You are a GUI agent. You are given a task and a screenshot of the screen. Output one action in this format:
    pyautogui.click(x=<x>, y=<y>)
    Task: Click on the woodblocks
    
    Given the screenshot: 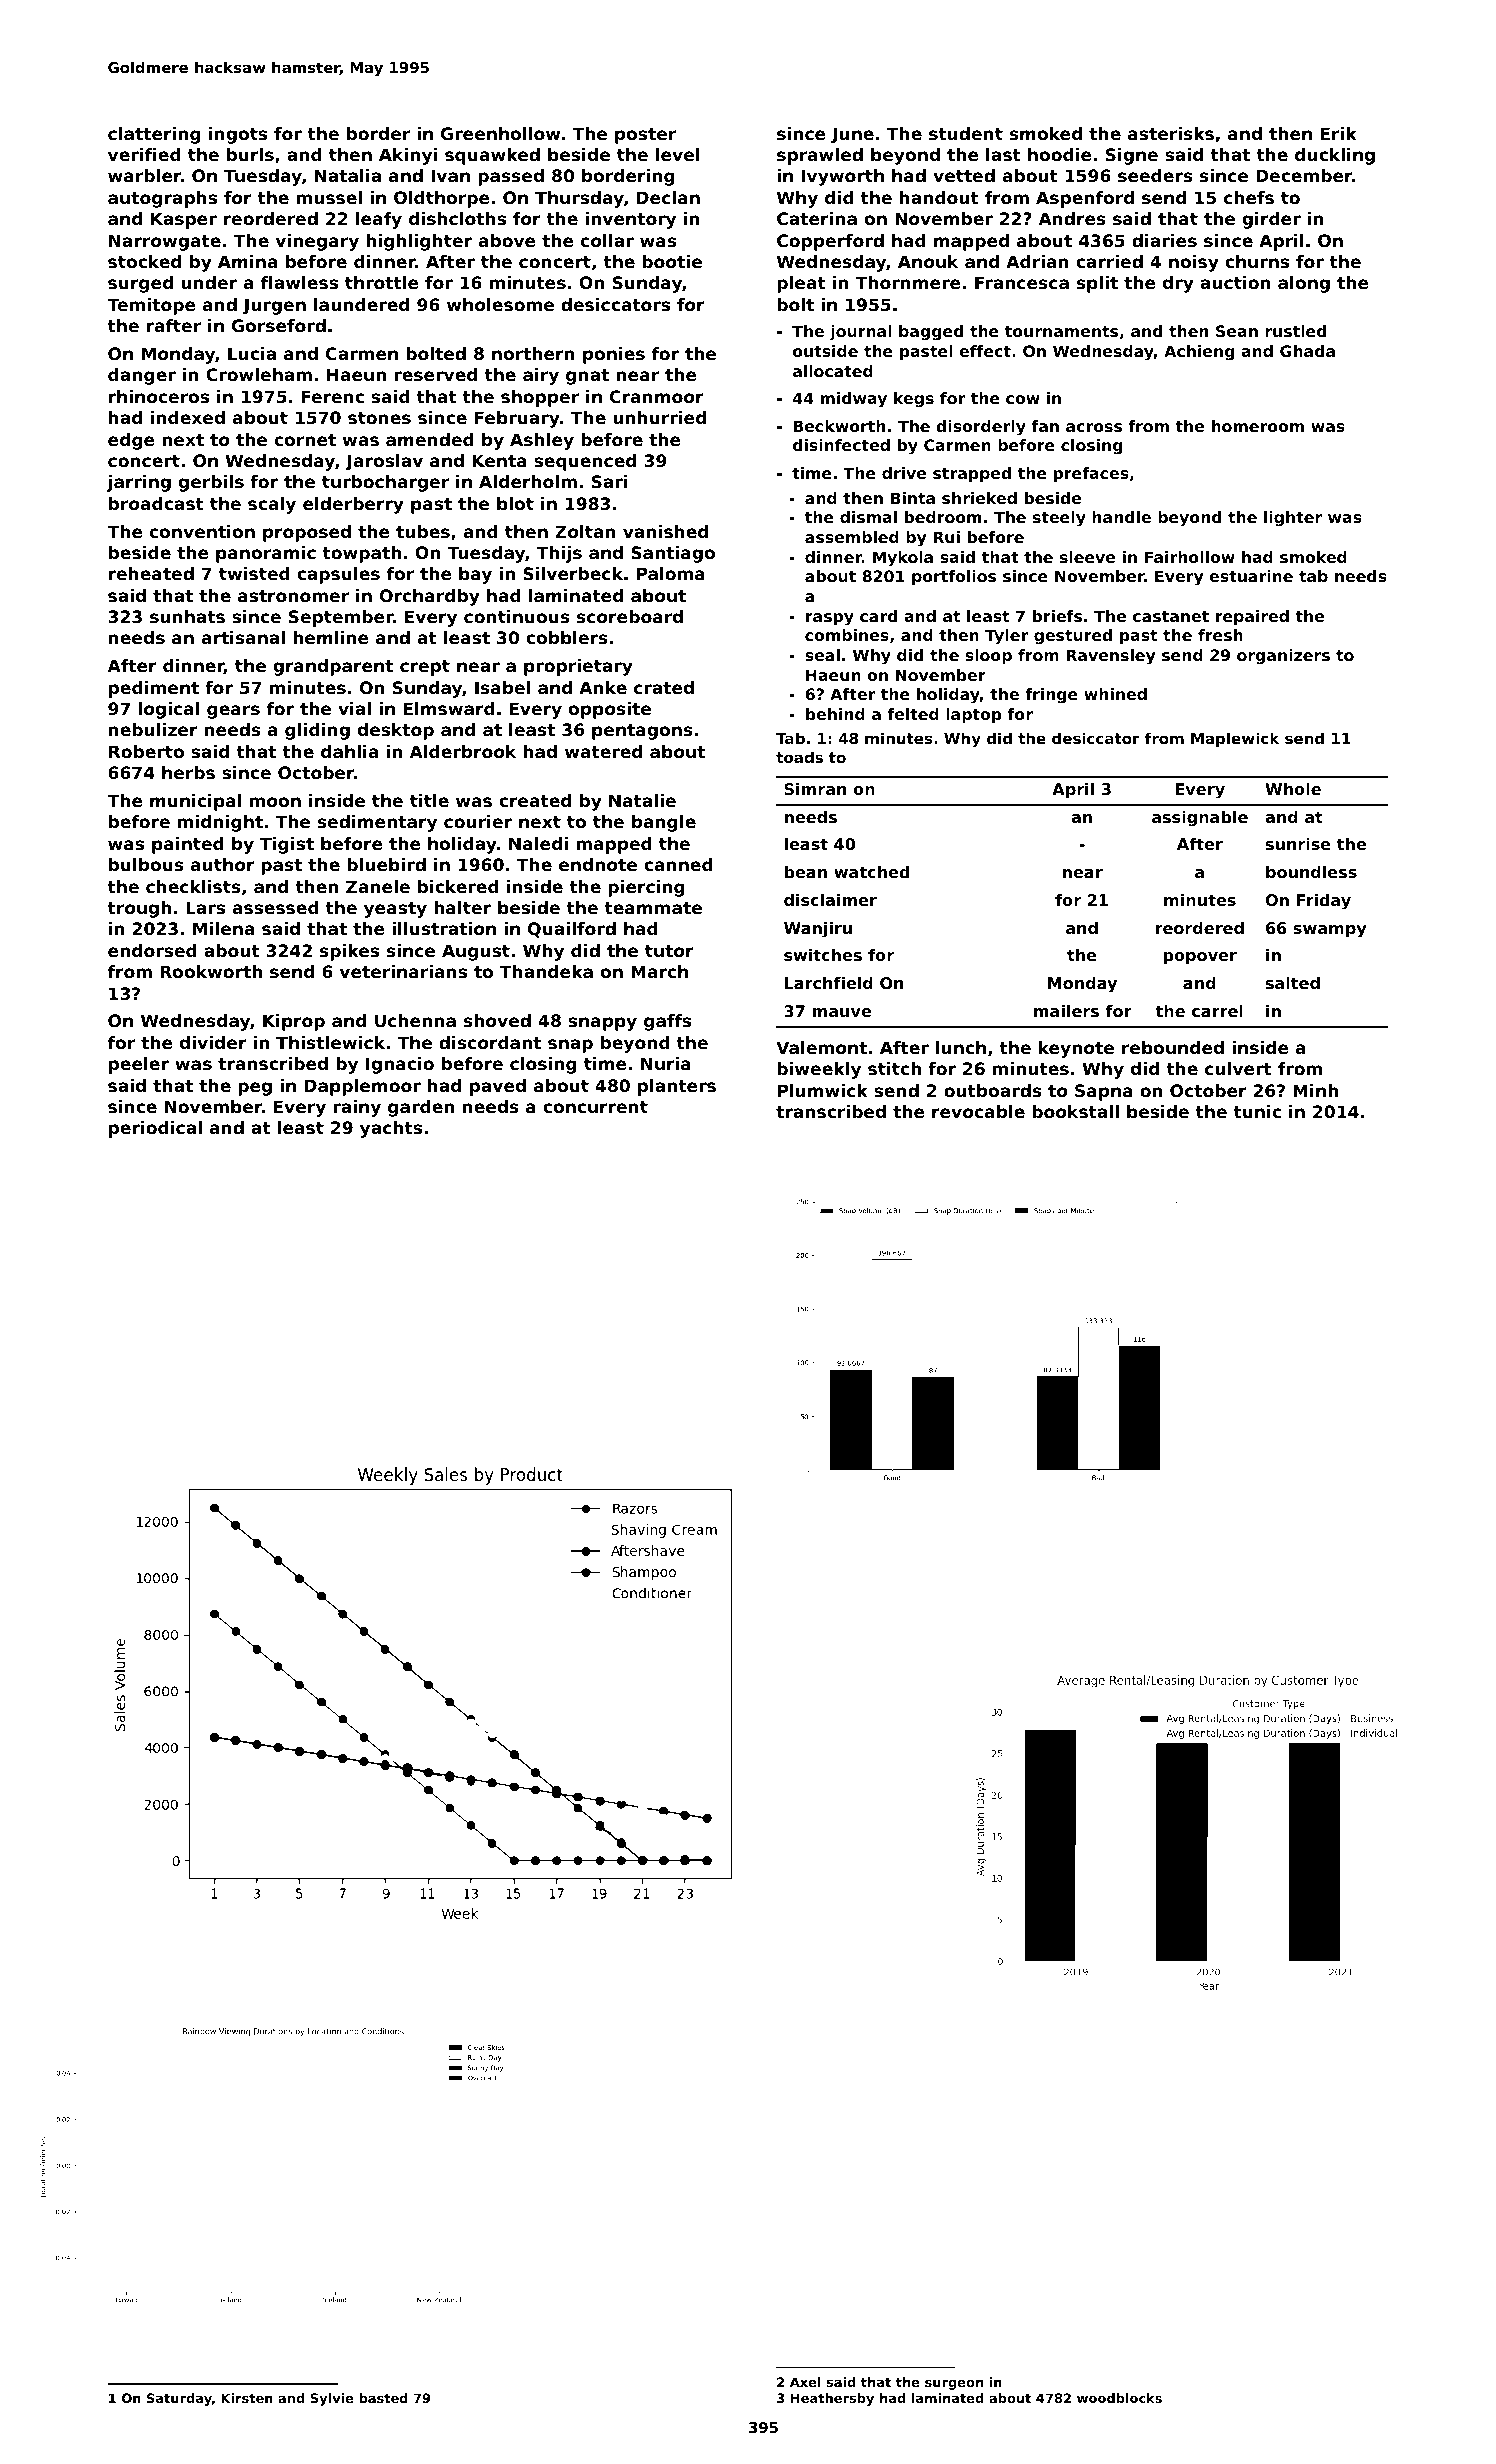 What is the action you would take?
    pyautogui.click(x=1119, y=2398)
